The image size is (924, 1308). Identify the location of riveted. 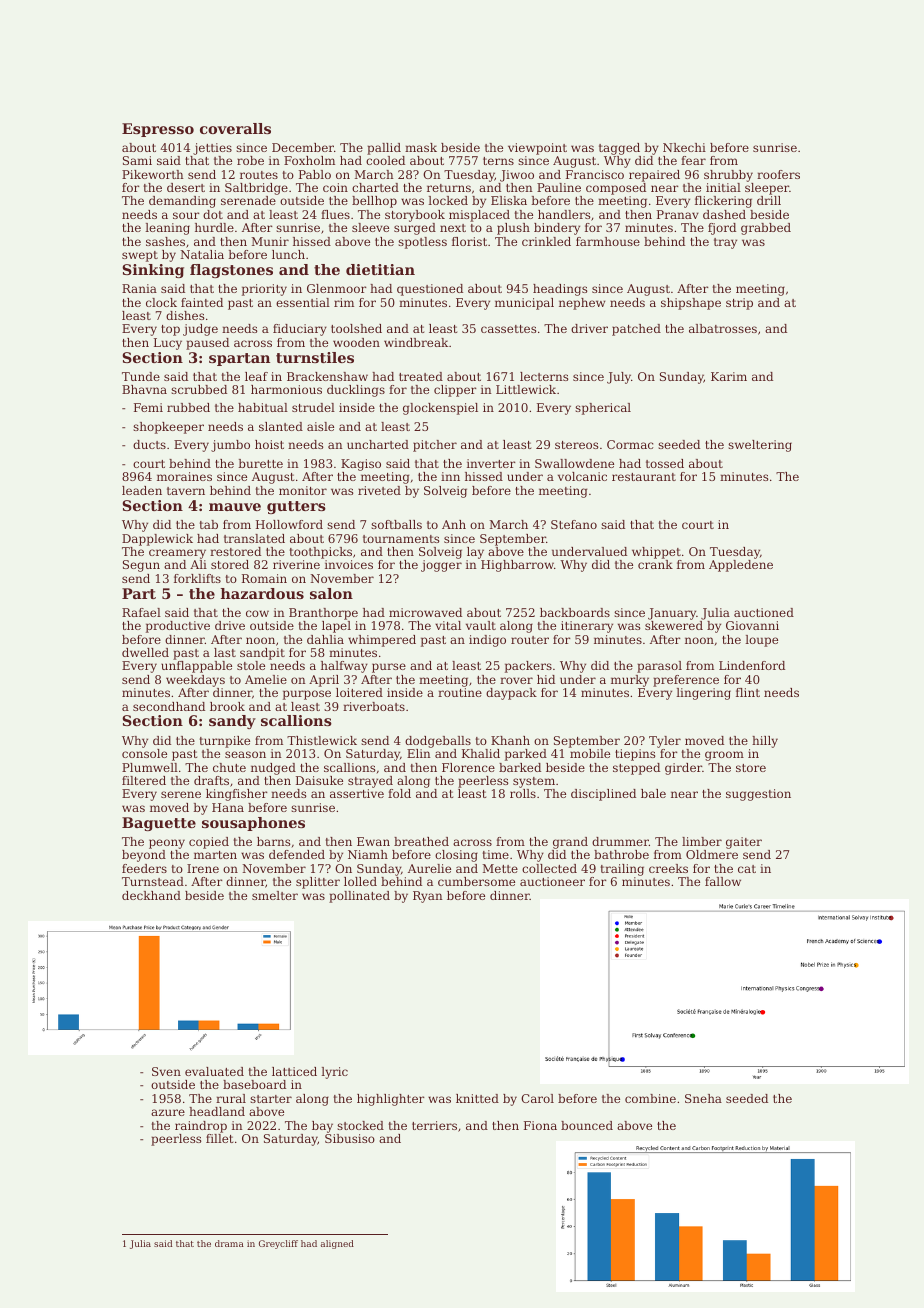
(379, 490).
